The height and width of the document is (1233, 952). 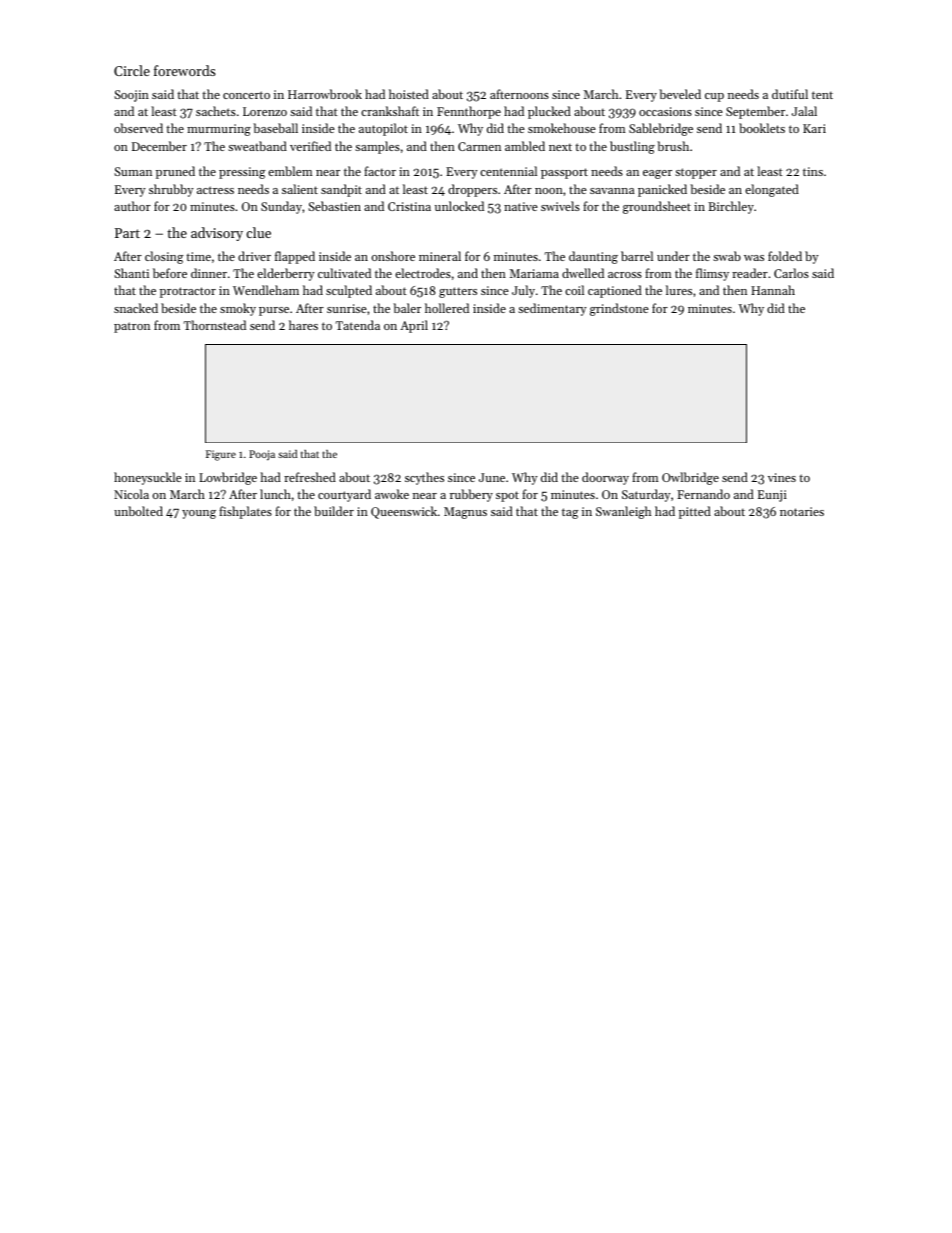 I want to click on onshore, so click(x=393, y=256).
